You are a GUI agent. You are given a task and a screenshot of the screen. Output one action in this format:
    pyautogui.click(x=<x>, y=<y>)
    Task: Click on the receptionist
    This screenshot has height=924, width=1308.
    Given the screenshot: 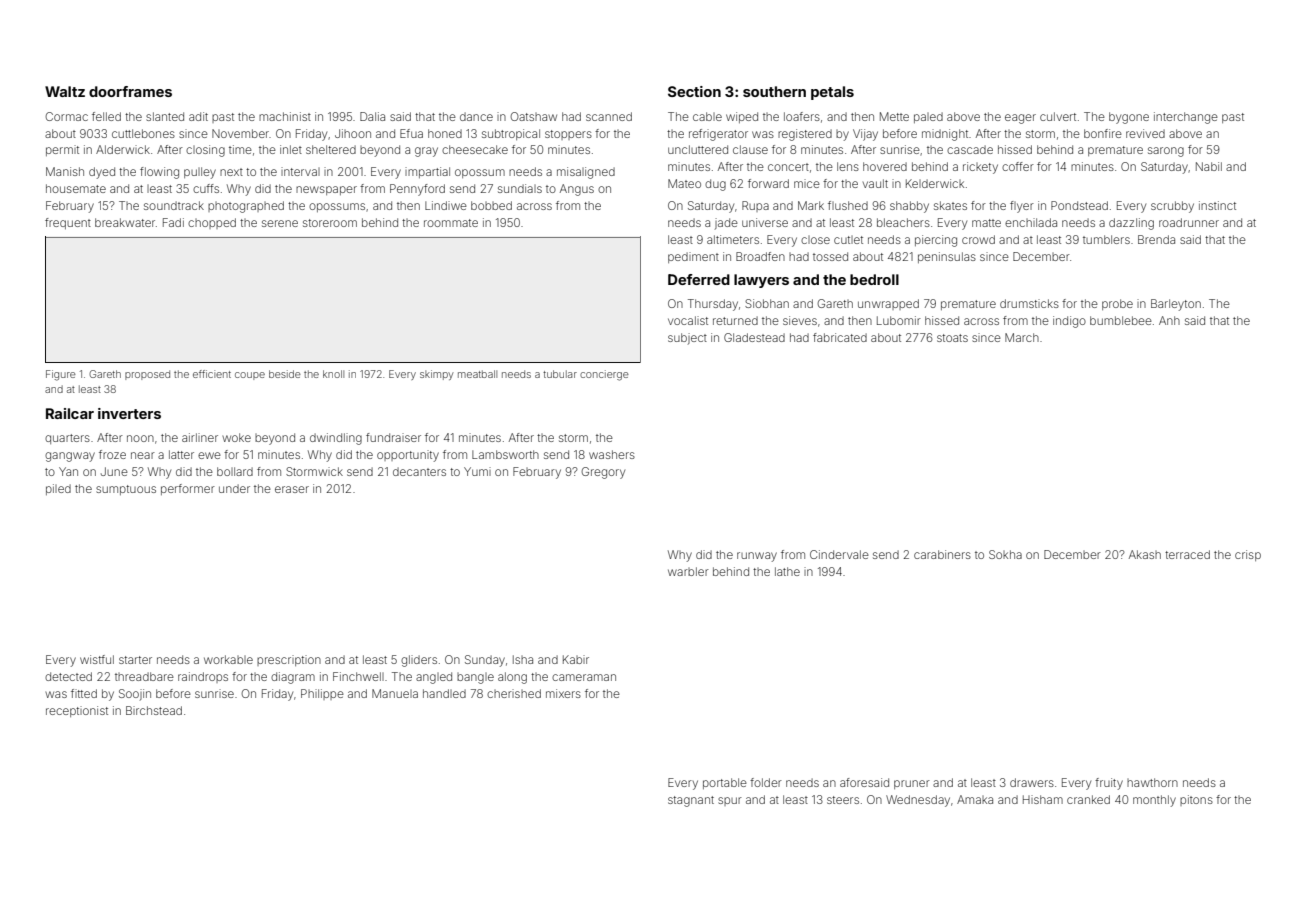 What is the action you would take?
    pyautogui.click(x=77, y=711)
